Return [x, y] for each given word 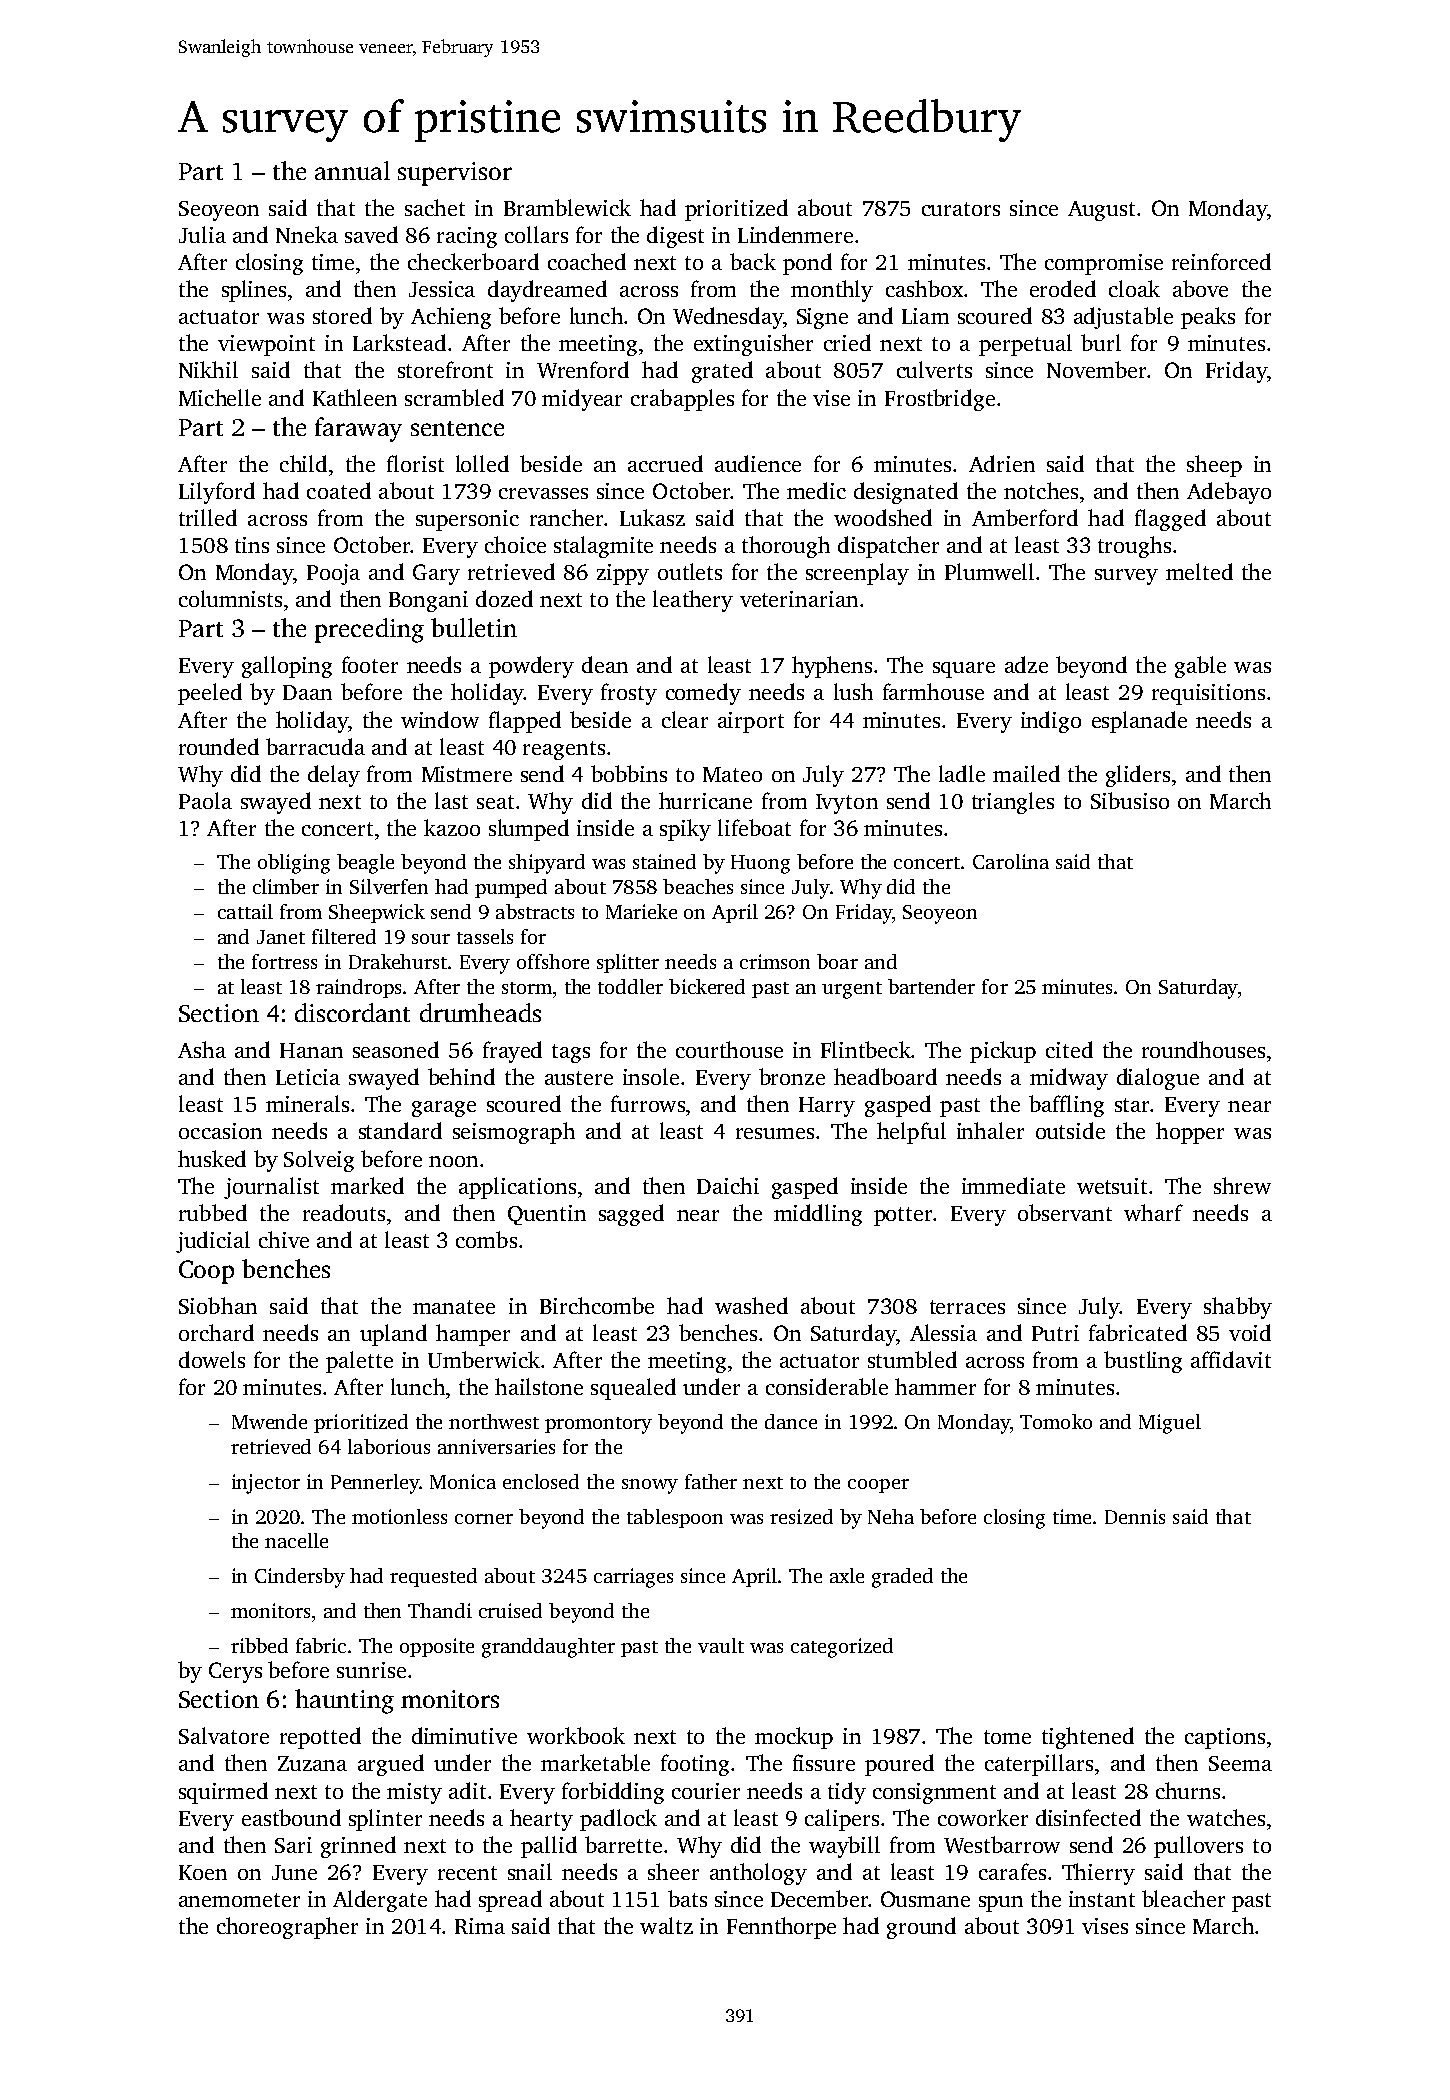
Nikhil [208, 369]
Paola [205, 800]
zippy [623, 574]
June [294, 1872]
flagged [1170, 520]
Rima [480, 1926]
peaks [1208, 318]
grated [722, 372]
